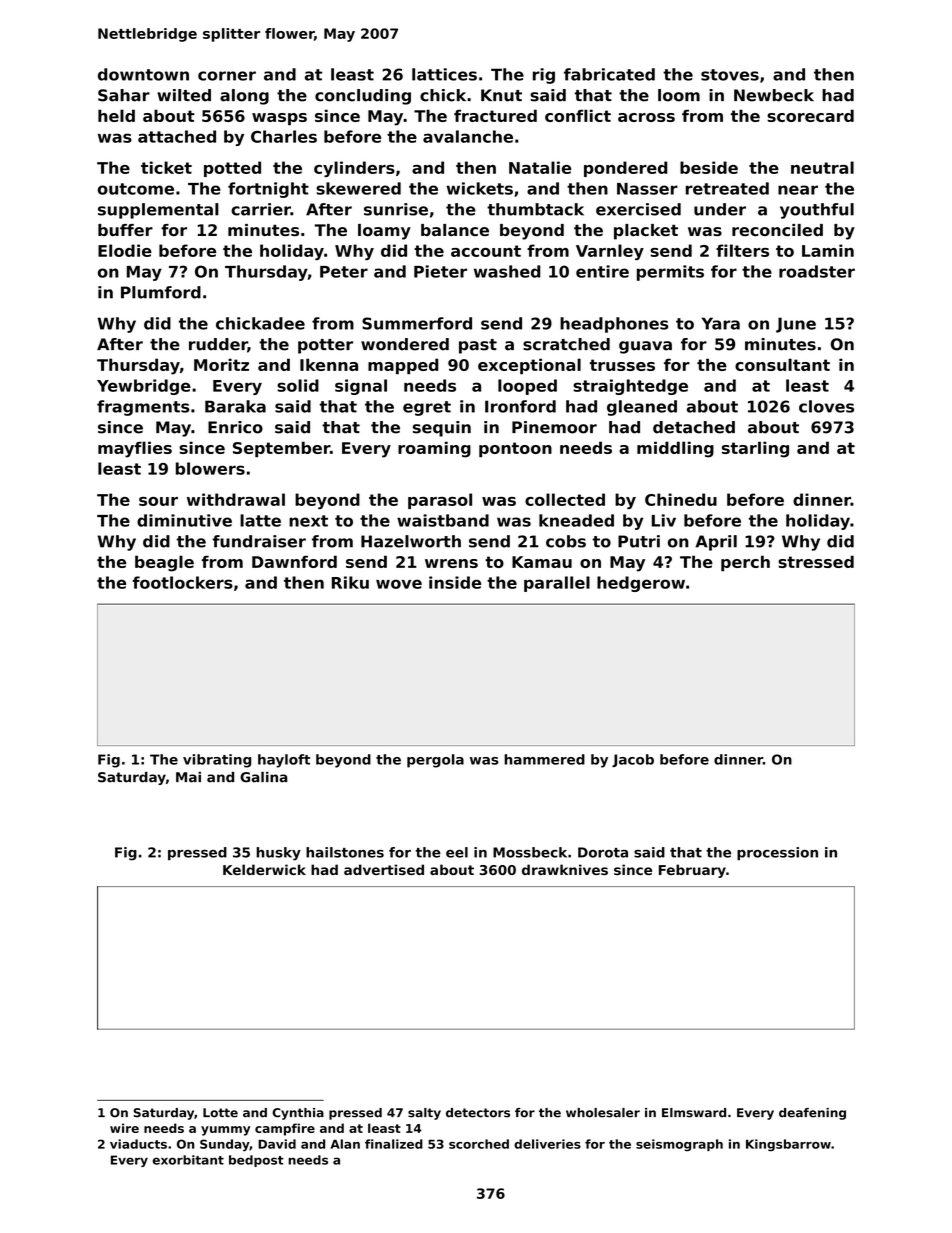  What do you see at coordinates (721, 323) in the page?
I see `Yara` at bounding box center [721, 323].
